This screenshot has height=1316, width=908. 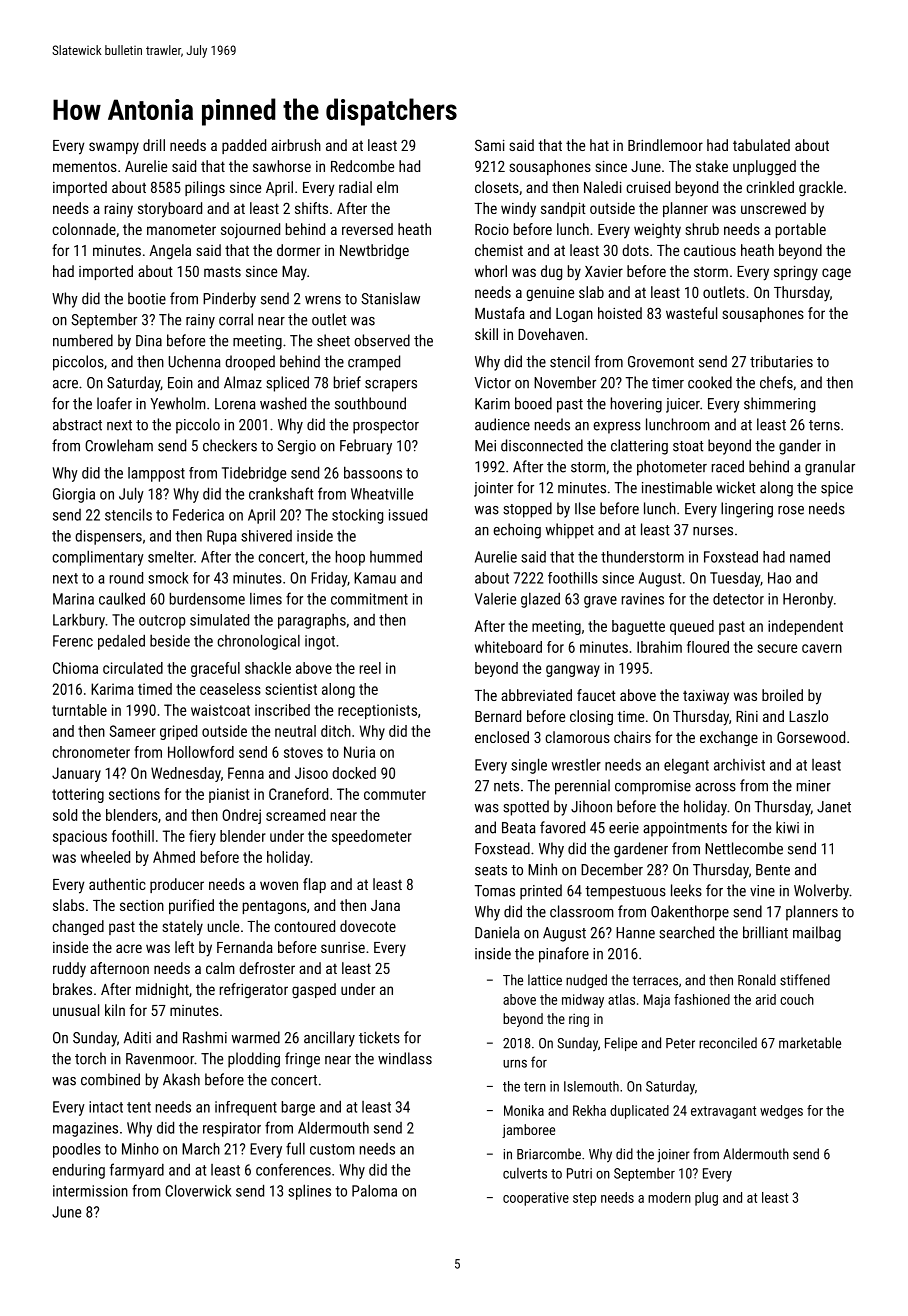 What do you see at coordinates (108, 537) in the screenshot?
I see `dispensers` at bounding box center [108, 537].
